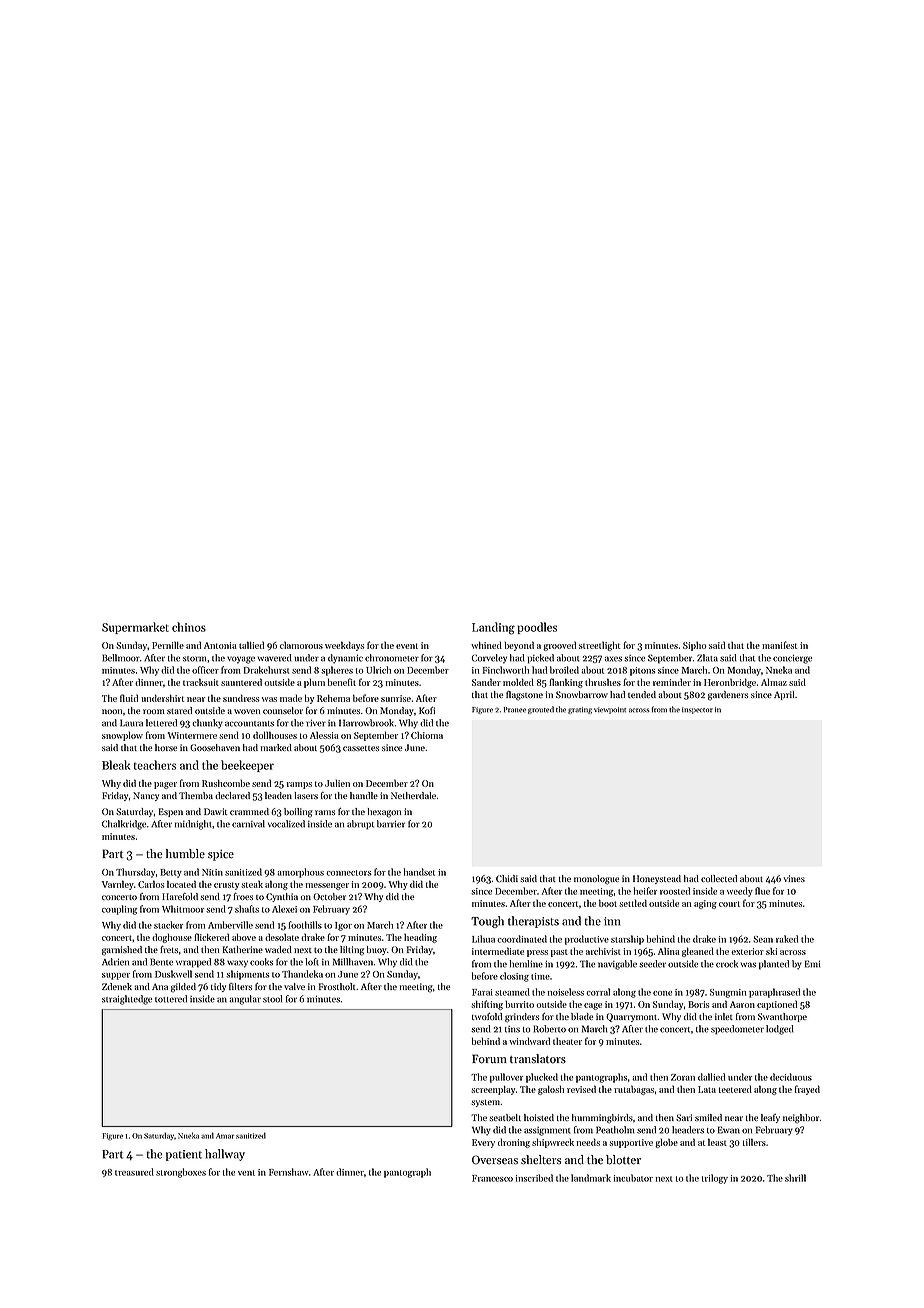 The width and height of the page is (924, 1308). What do you see at coordinates (289, 1172) in the page?
I see `Fernshaw` at bounding box center [289, 1172].
